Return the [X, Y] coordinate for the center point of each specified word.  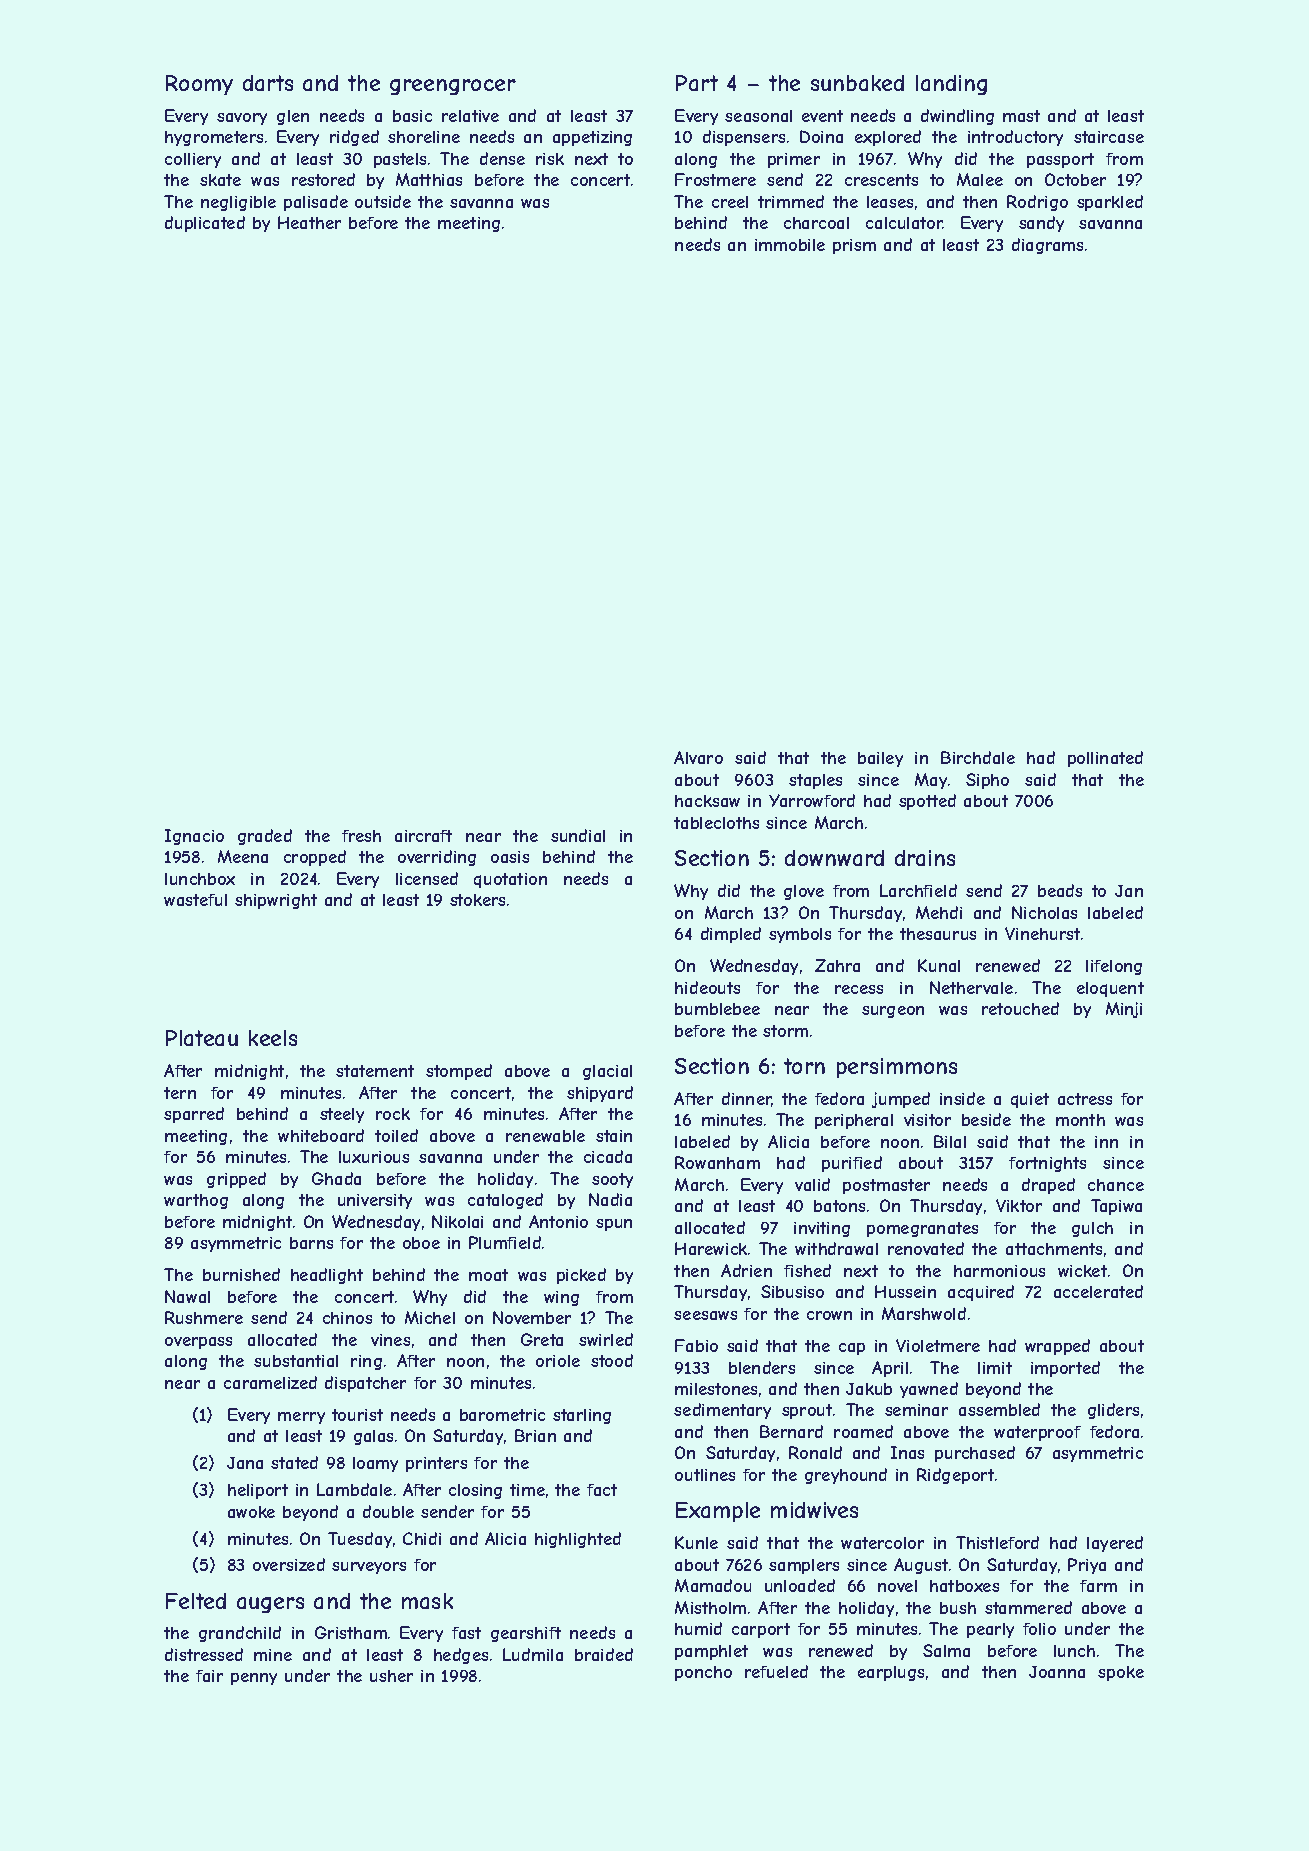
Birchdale [978, 757]
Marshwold [924, 1313]
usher [391, 1676]
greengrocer [453, 87]
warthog [196, 1201]
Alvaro [698, 757]
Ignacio [194, 837]
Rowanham [717, 1162]
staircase [1109, 137]
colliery [193, 160]
